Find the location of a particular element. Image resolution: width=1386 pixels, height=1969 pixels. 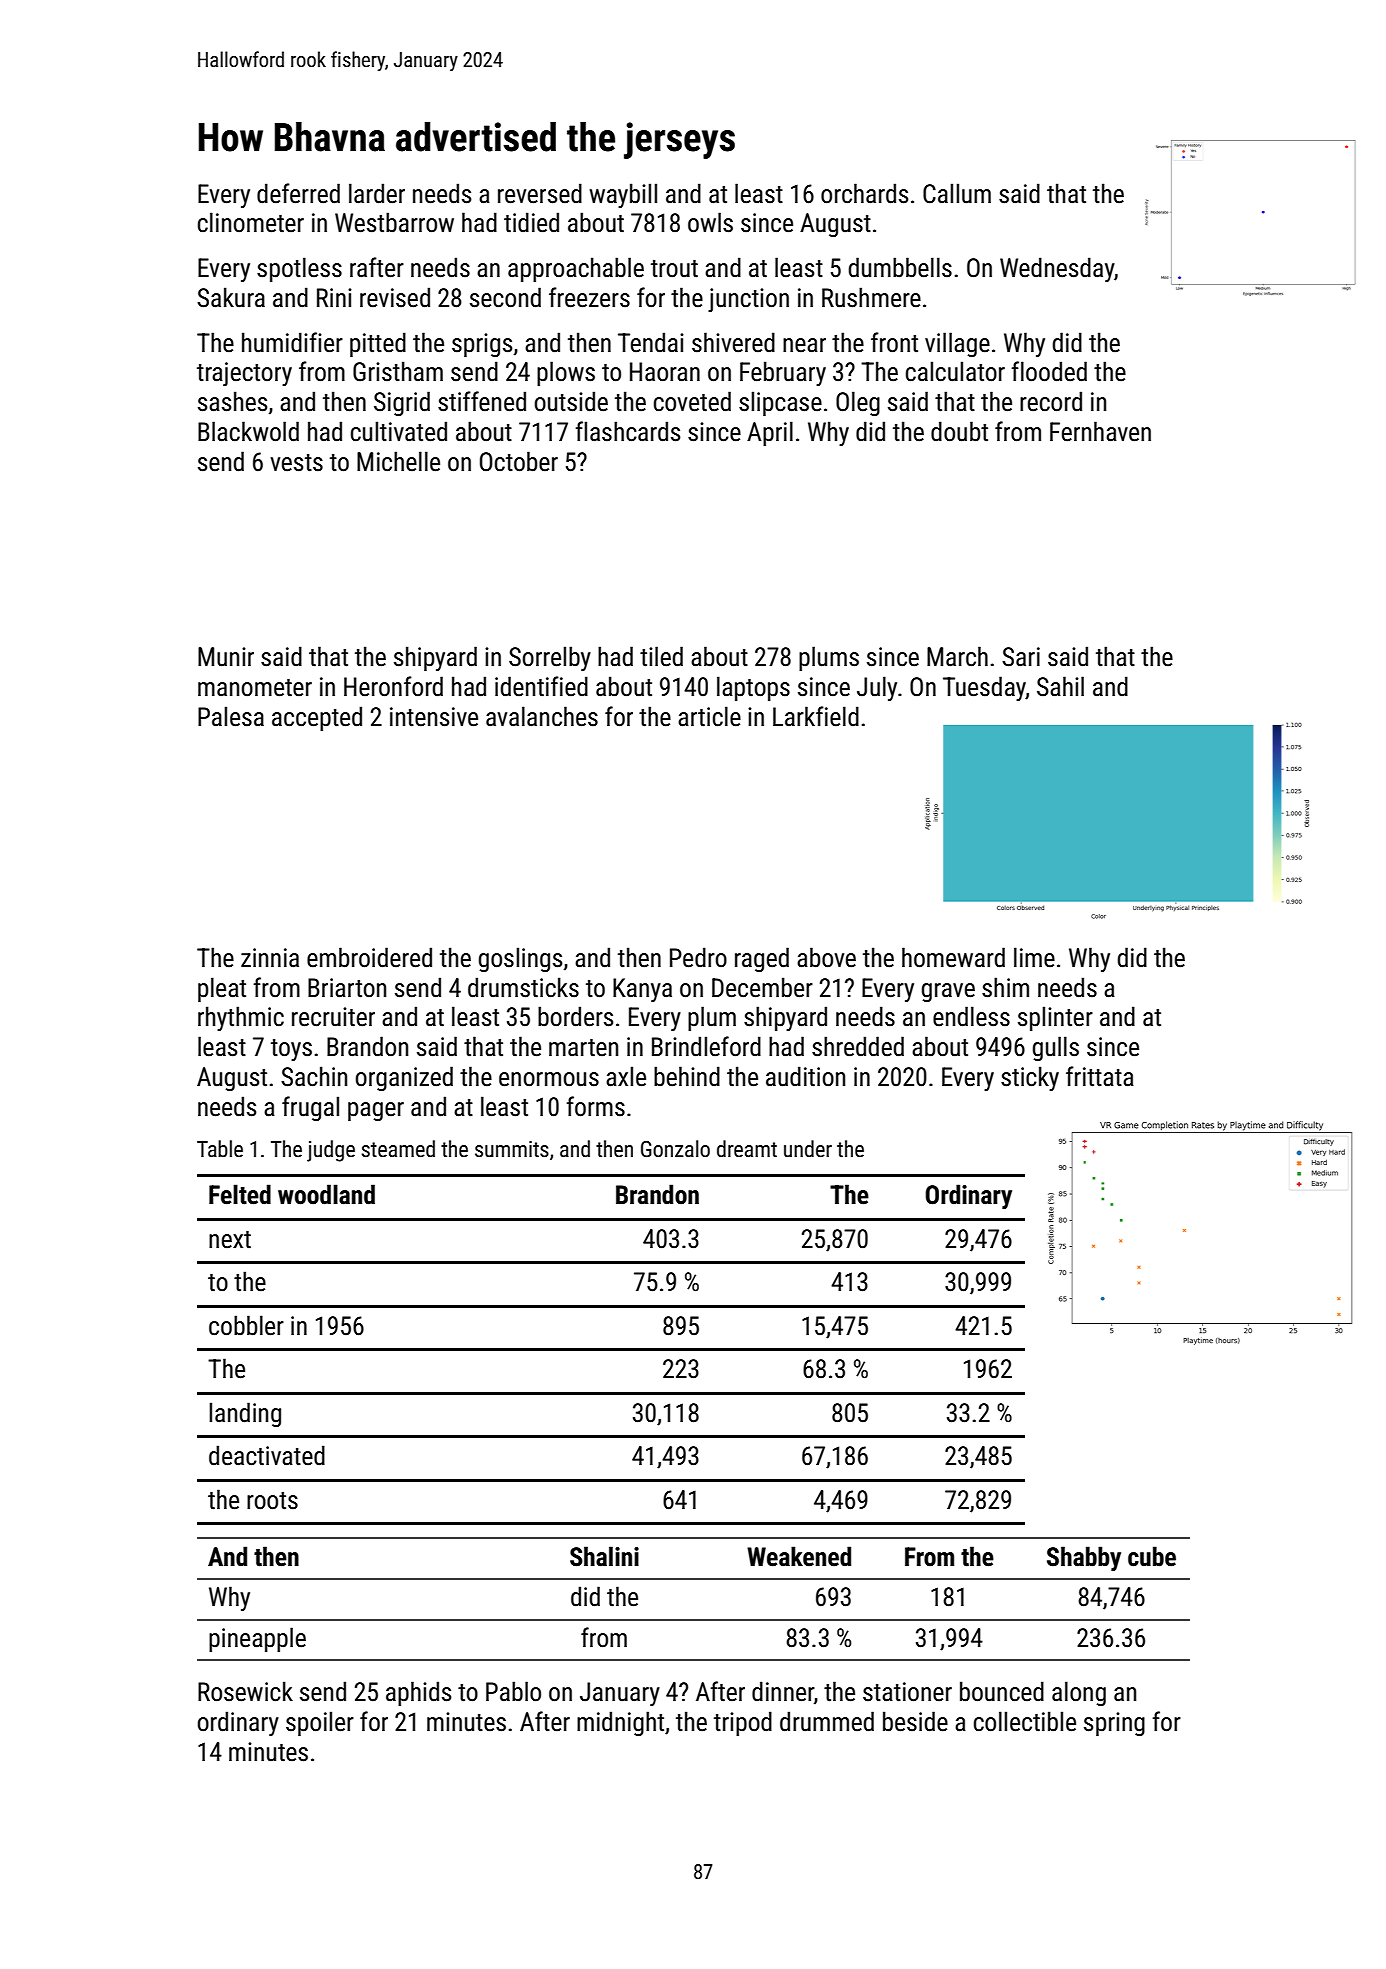

sashes is located at coordinates (232, 401).
